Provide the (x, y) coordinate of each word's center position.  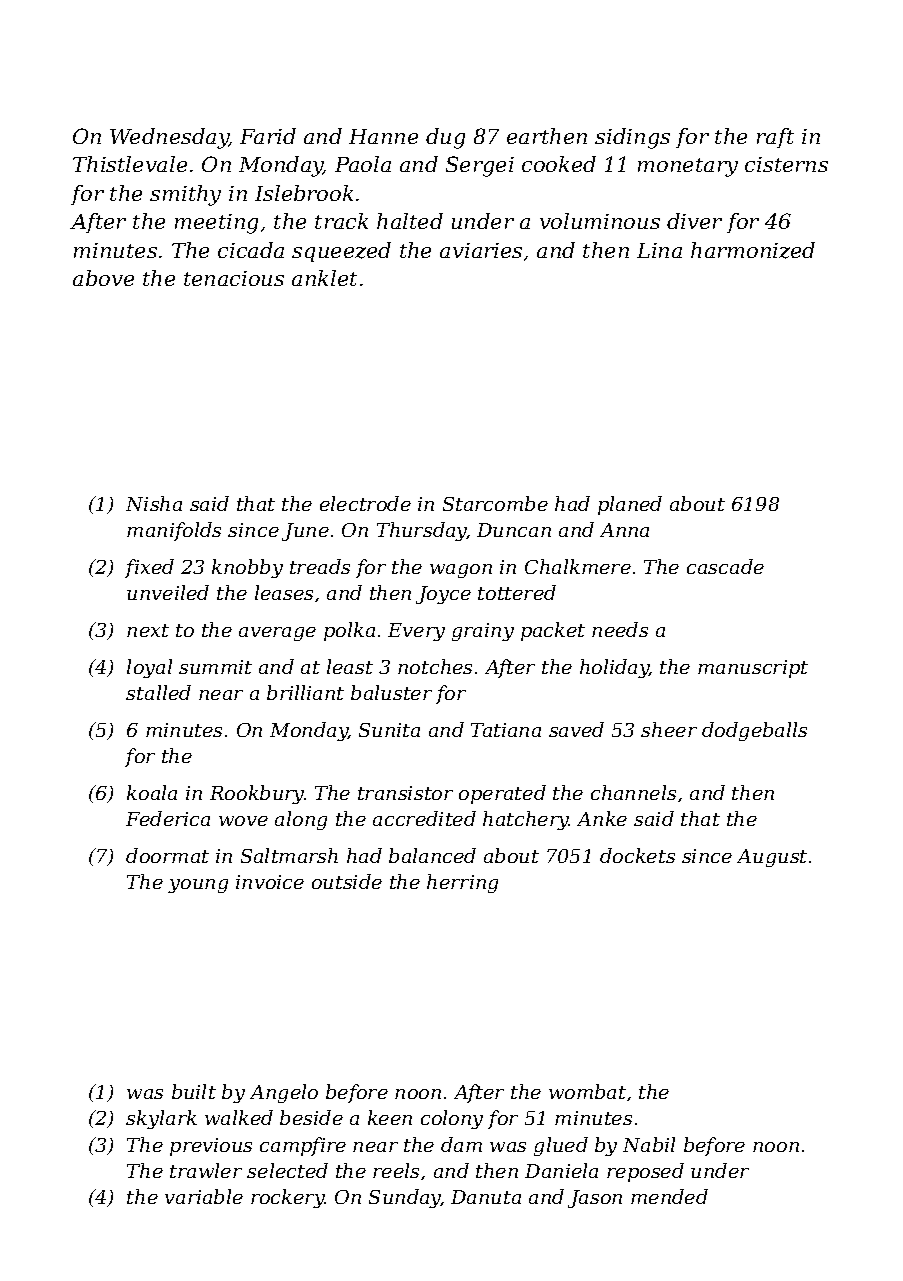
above (103, 278)
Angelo (284, 1093)
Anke (602, 818)
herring (462, 883)
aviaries (481, 250)
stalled (158, 692)
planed (630, 505)
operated (502, 794)
